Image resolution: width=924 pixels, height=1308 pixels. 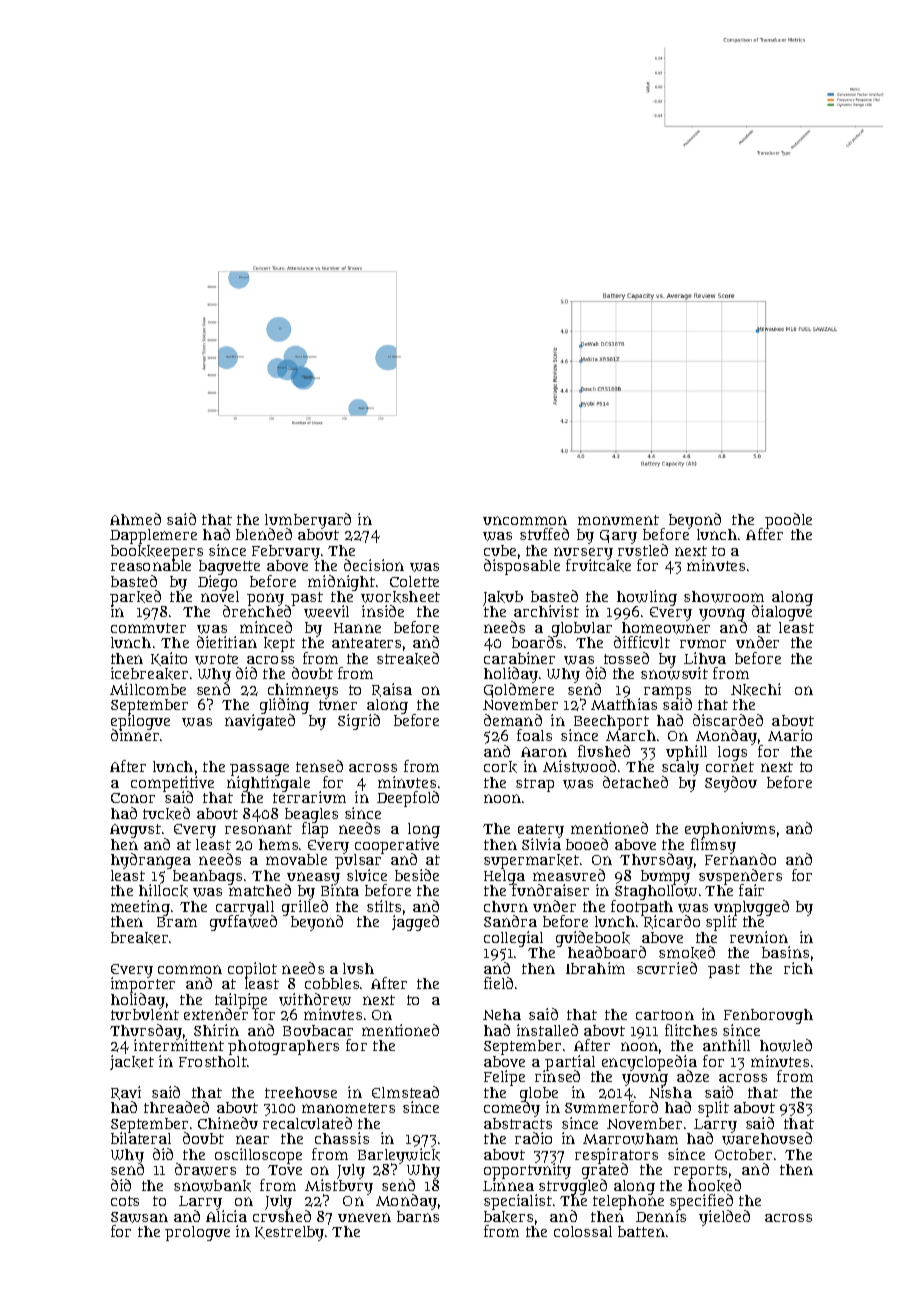 I want to click on Fenborough, so click(x=768, y=1017).
